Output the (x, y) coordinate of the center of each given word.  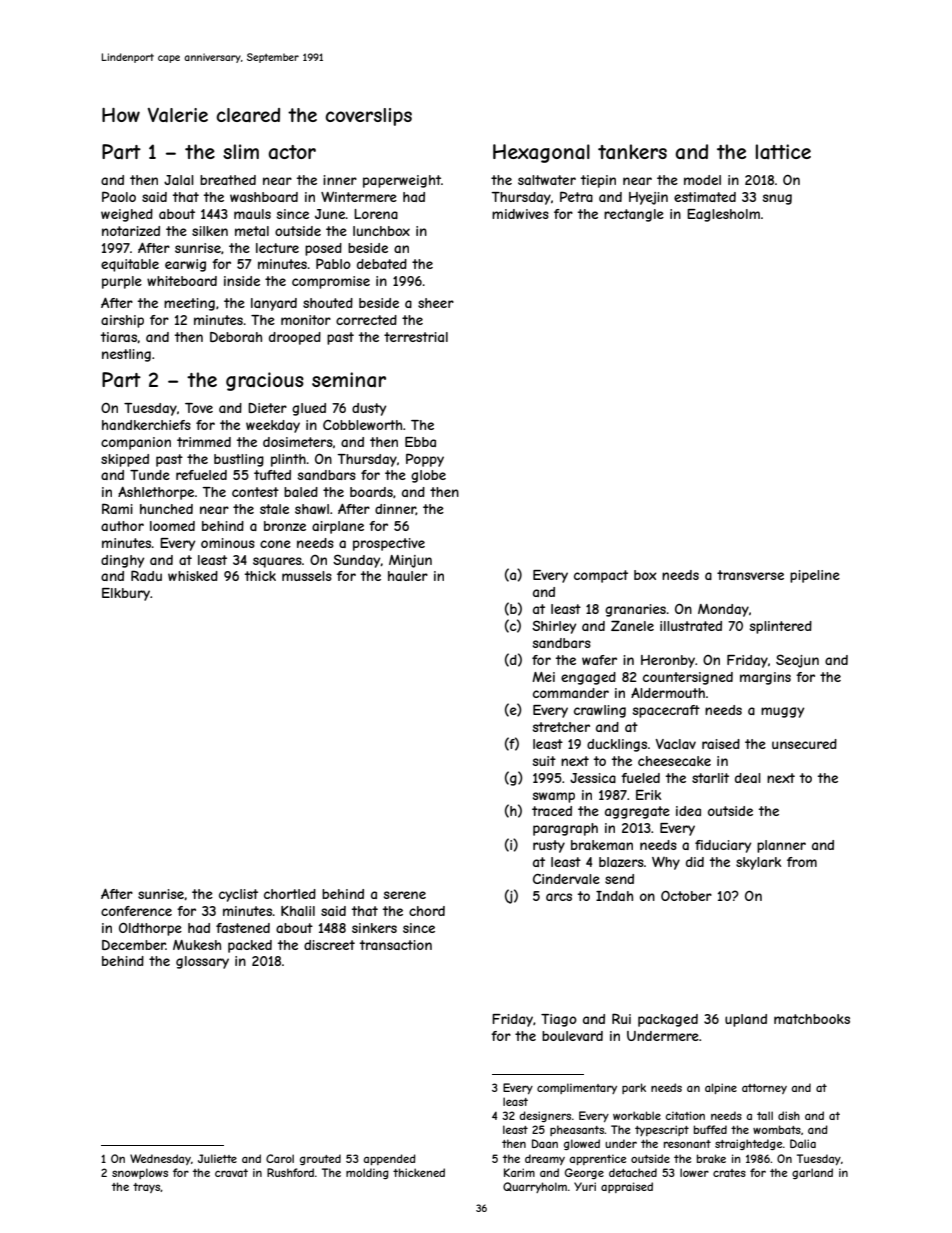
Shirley (554, 627)
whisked (193, 576)
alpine (721, 1088)
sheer (436, 303)
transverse (750, 575)
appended (389, 1159)
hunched (166, 509)
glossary (202, 962)
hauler (408, 576)
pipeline (815, 576)
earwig (185, 265)
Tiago (559, 1020)
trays (146, 1188)
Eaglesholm (723, 215)
